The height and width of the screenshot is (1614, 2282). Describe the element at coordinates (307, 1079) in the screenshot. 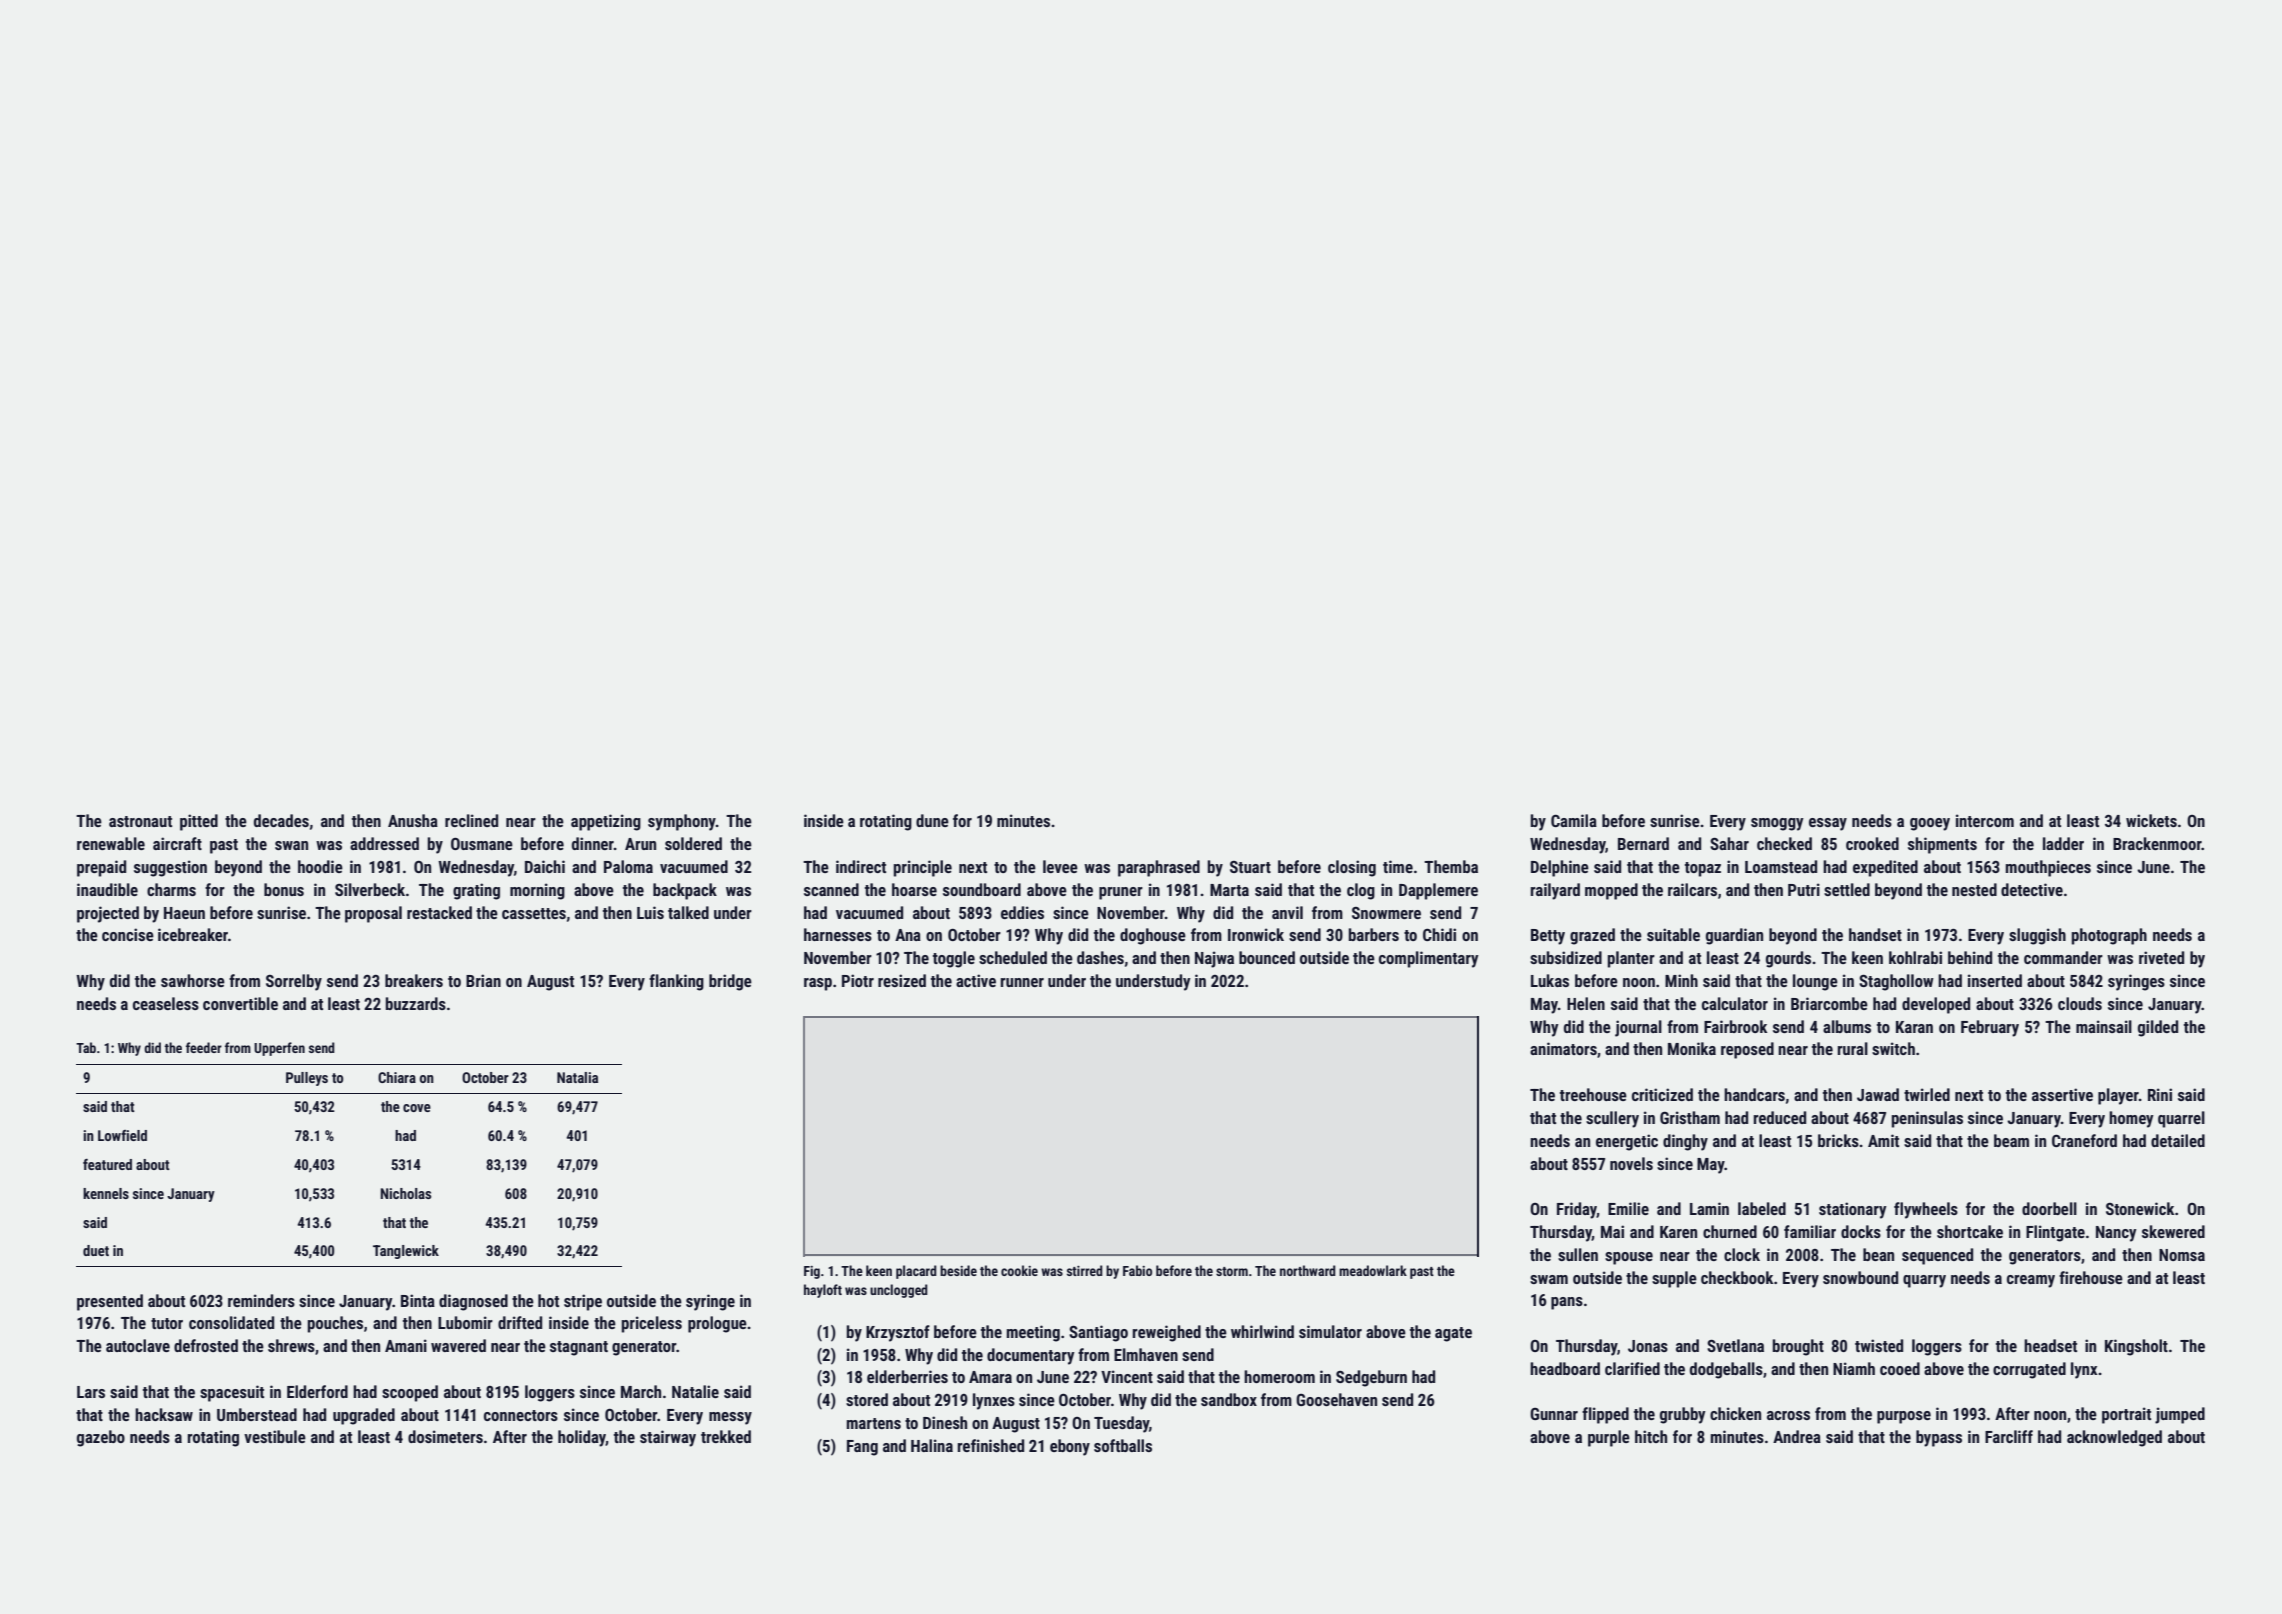

I see `Pulleys` at that location.
